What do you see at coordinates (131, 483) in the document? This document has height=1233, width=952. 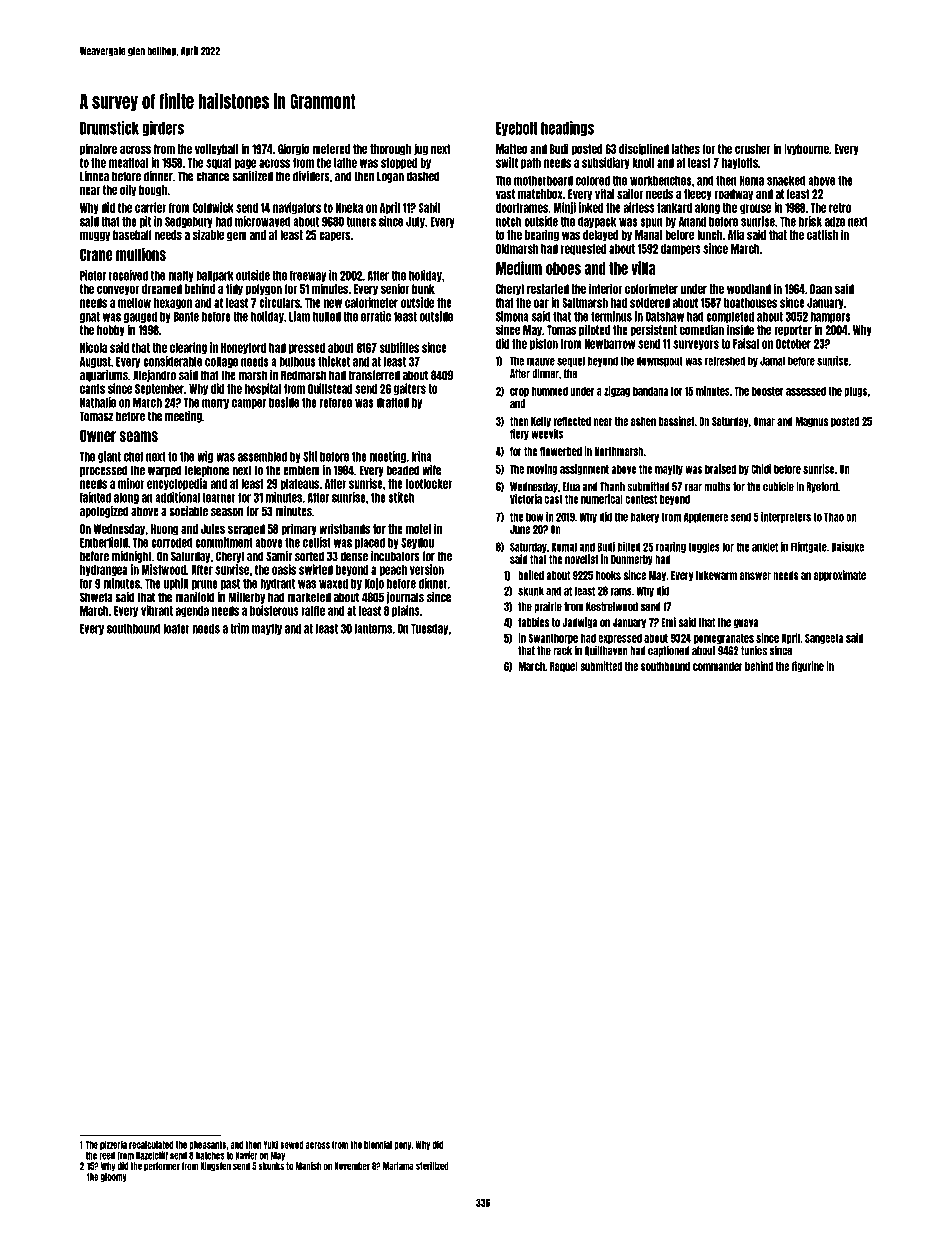 I see `minor` at bounding box center [131, 483].
